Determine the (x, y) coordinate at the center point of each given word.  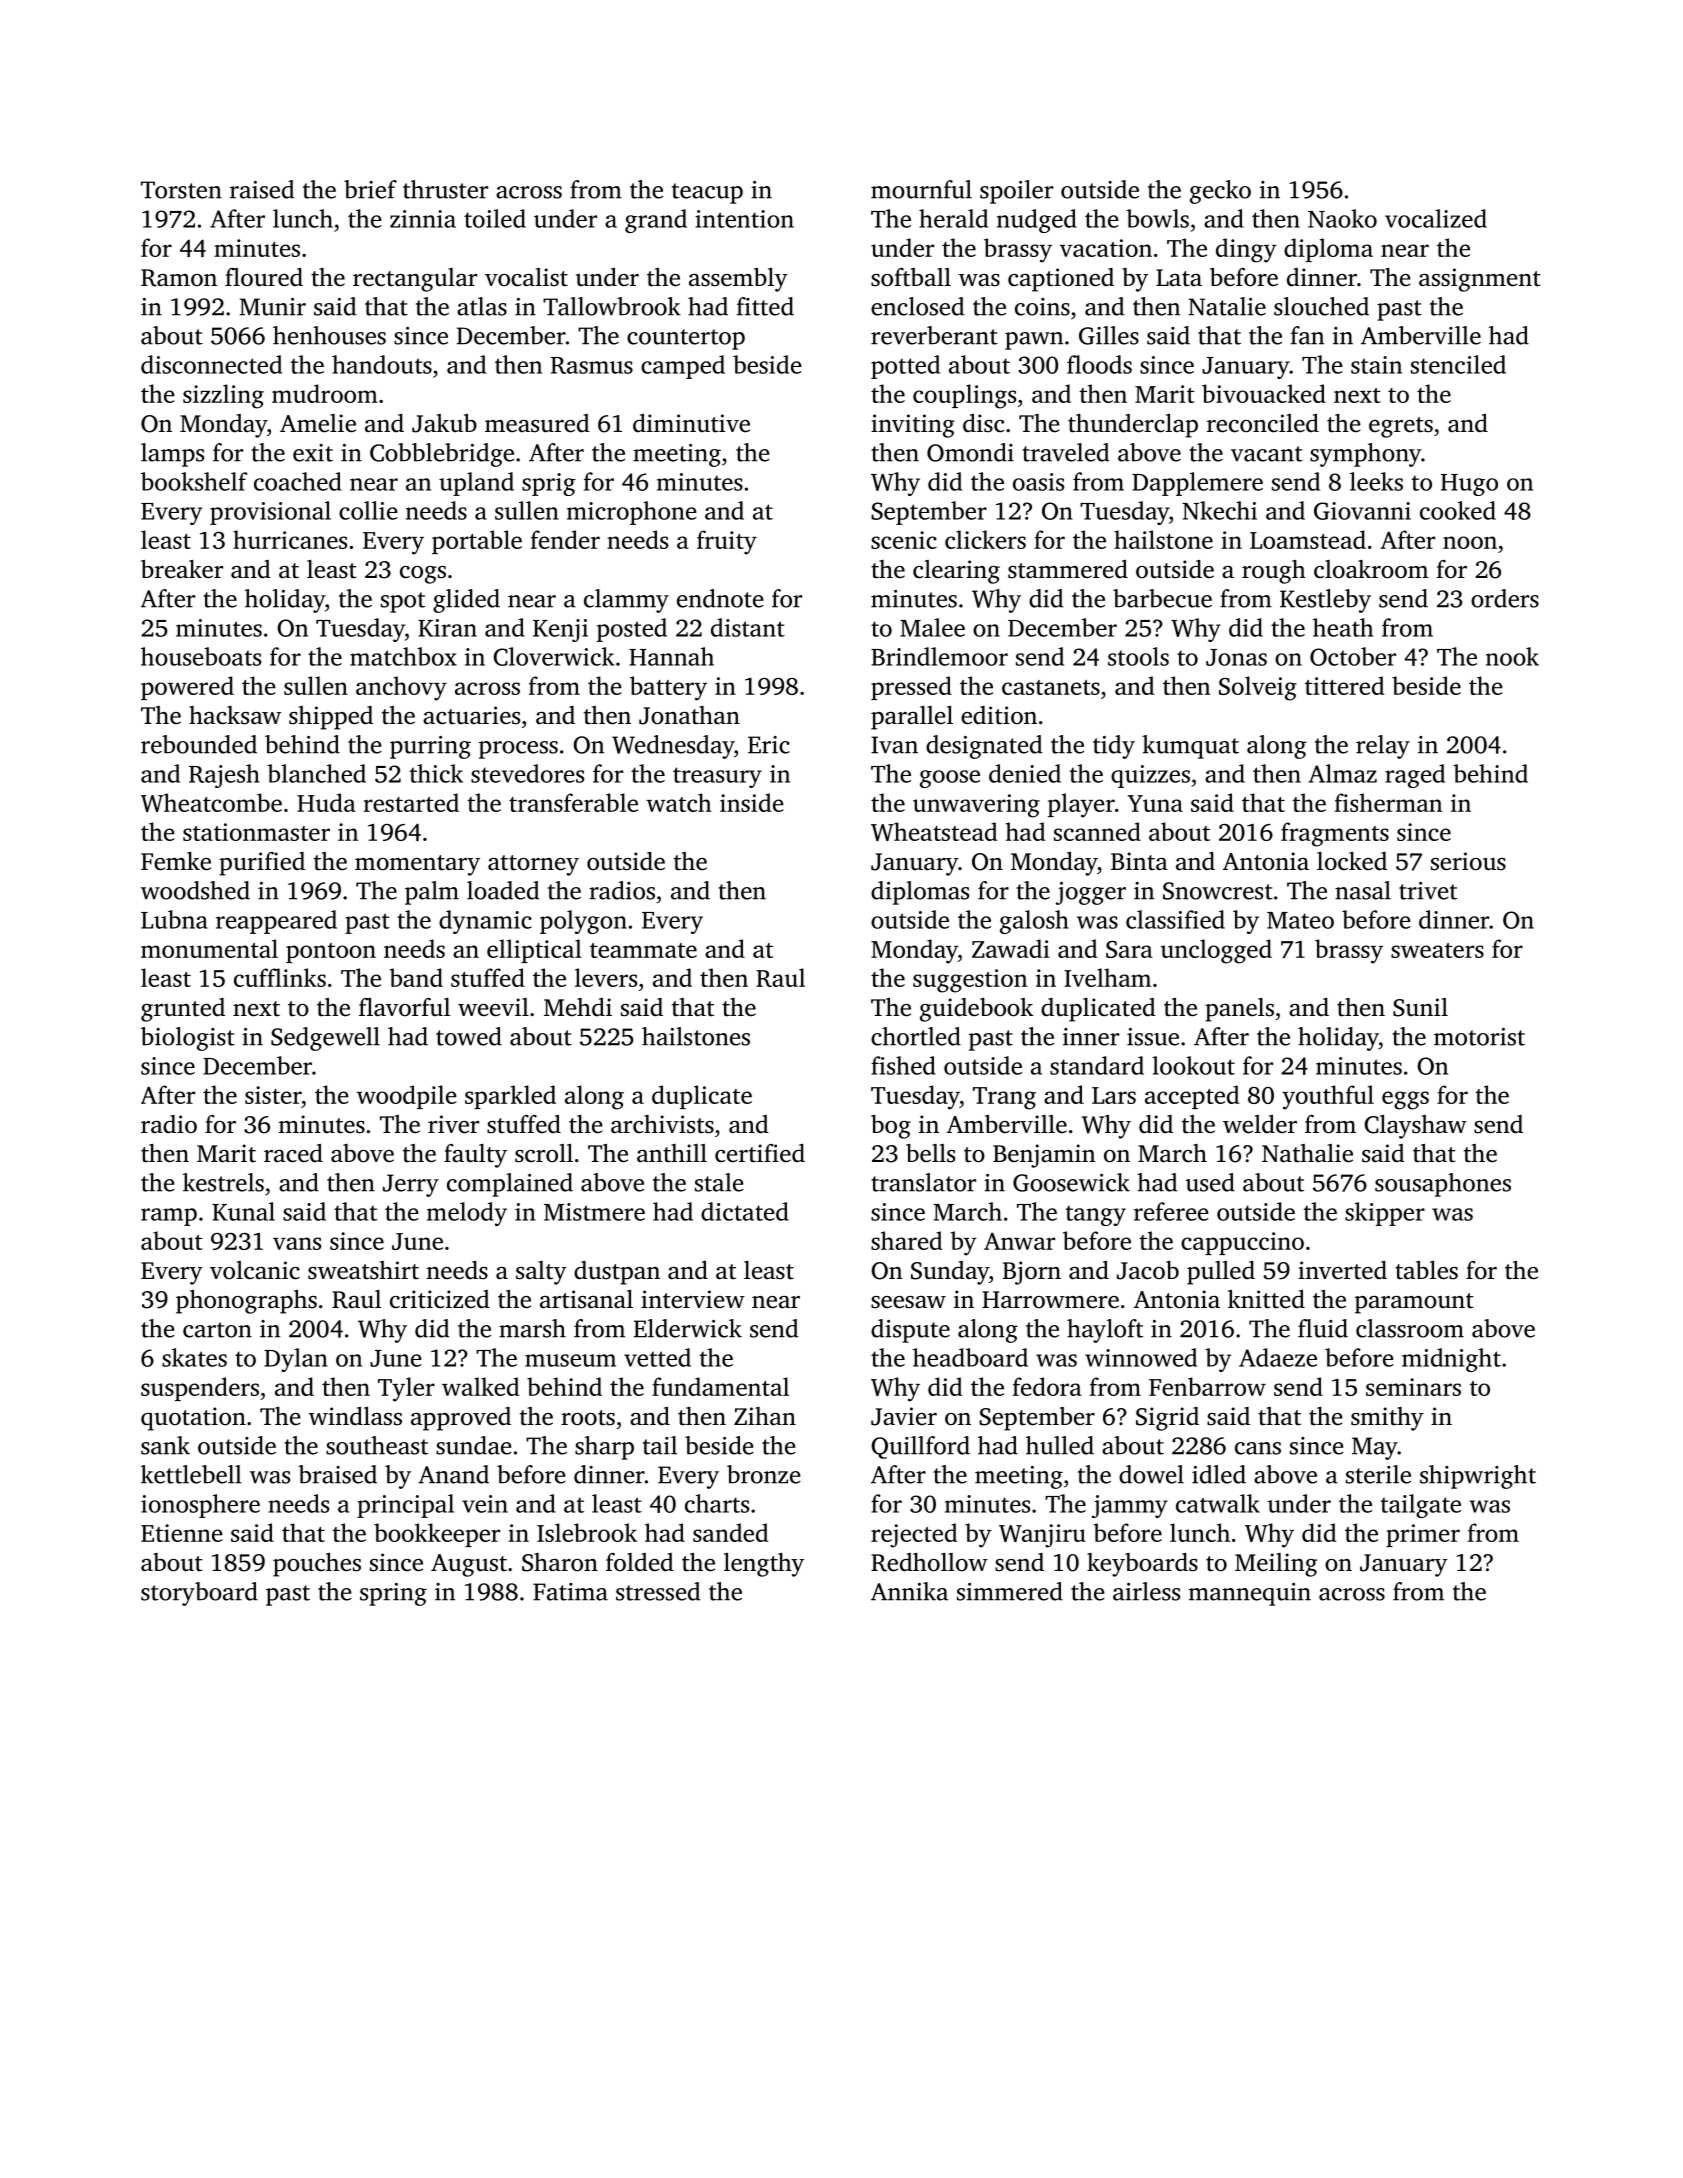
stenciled (1458, 364)
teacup (707, 193)
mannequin (1250, 1594)
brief (370, 189)
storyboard (199, 1594)
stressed (658, 1591)
